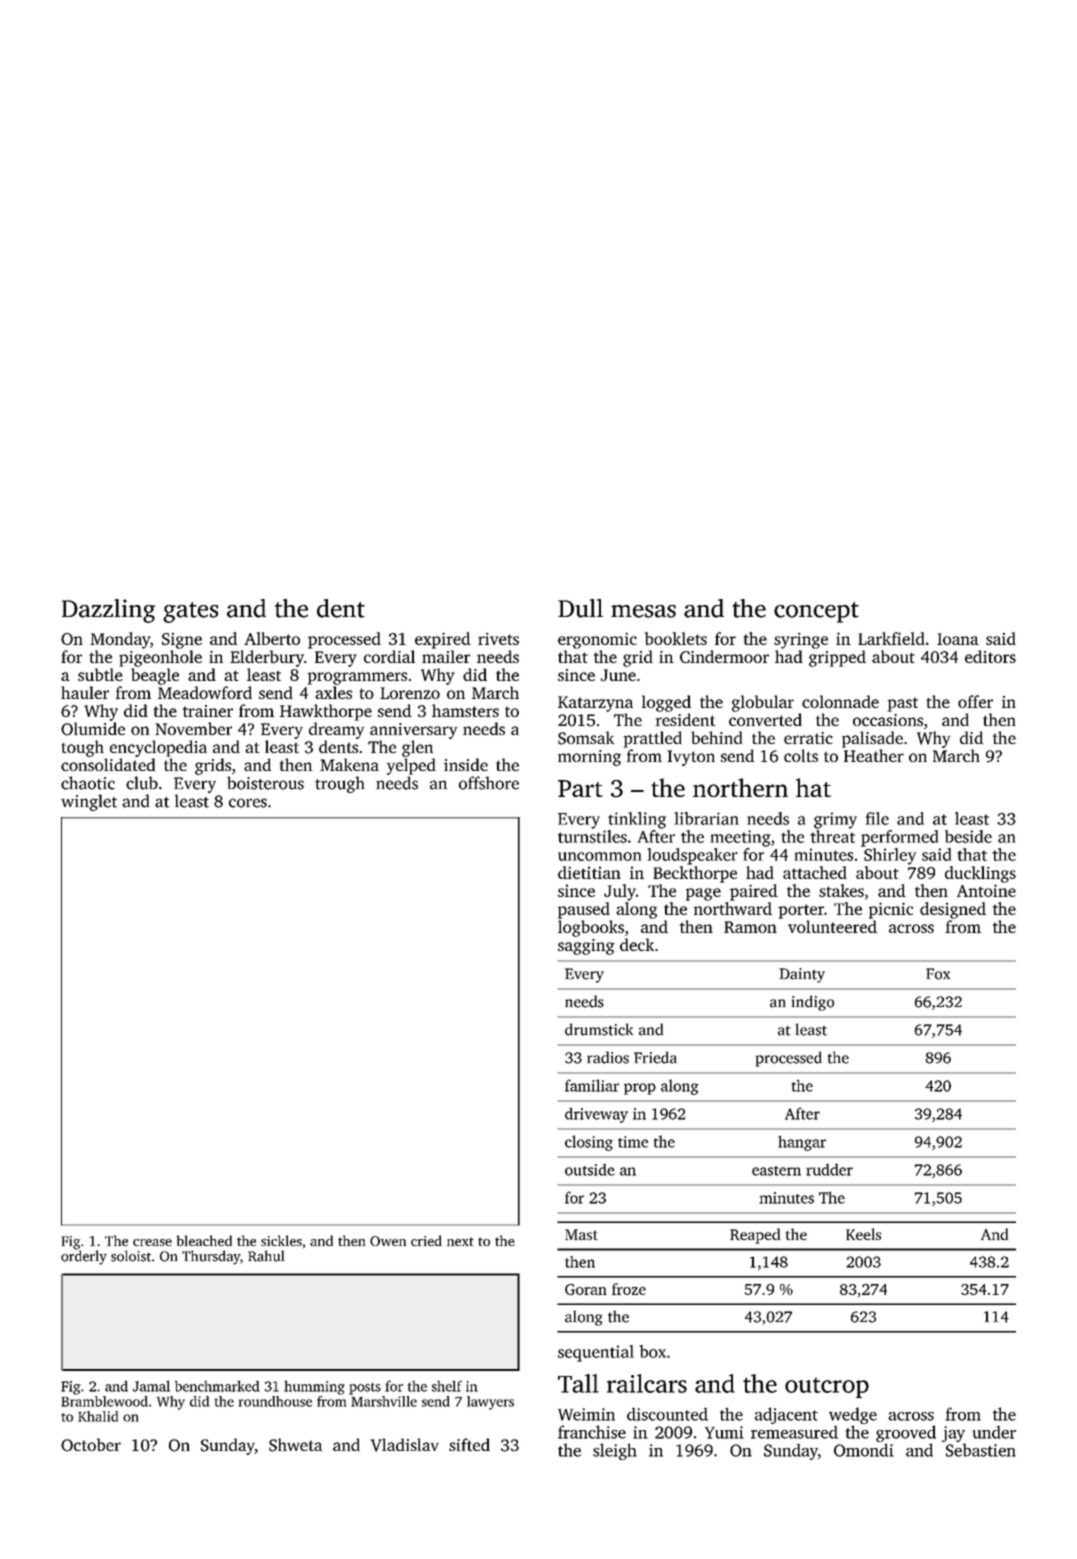 The height and width of the document is (1559, 1077). What do you see at coordinates (295, 1445) in the document?
I see `Shweta` at bounding box center [295, 1445].
